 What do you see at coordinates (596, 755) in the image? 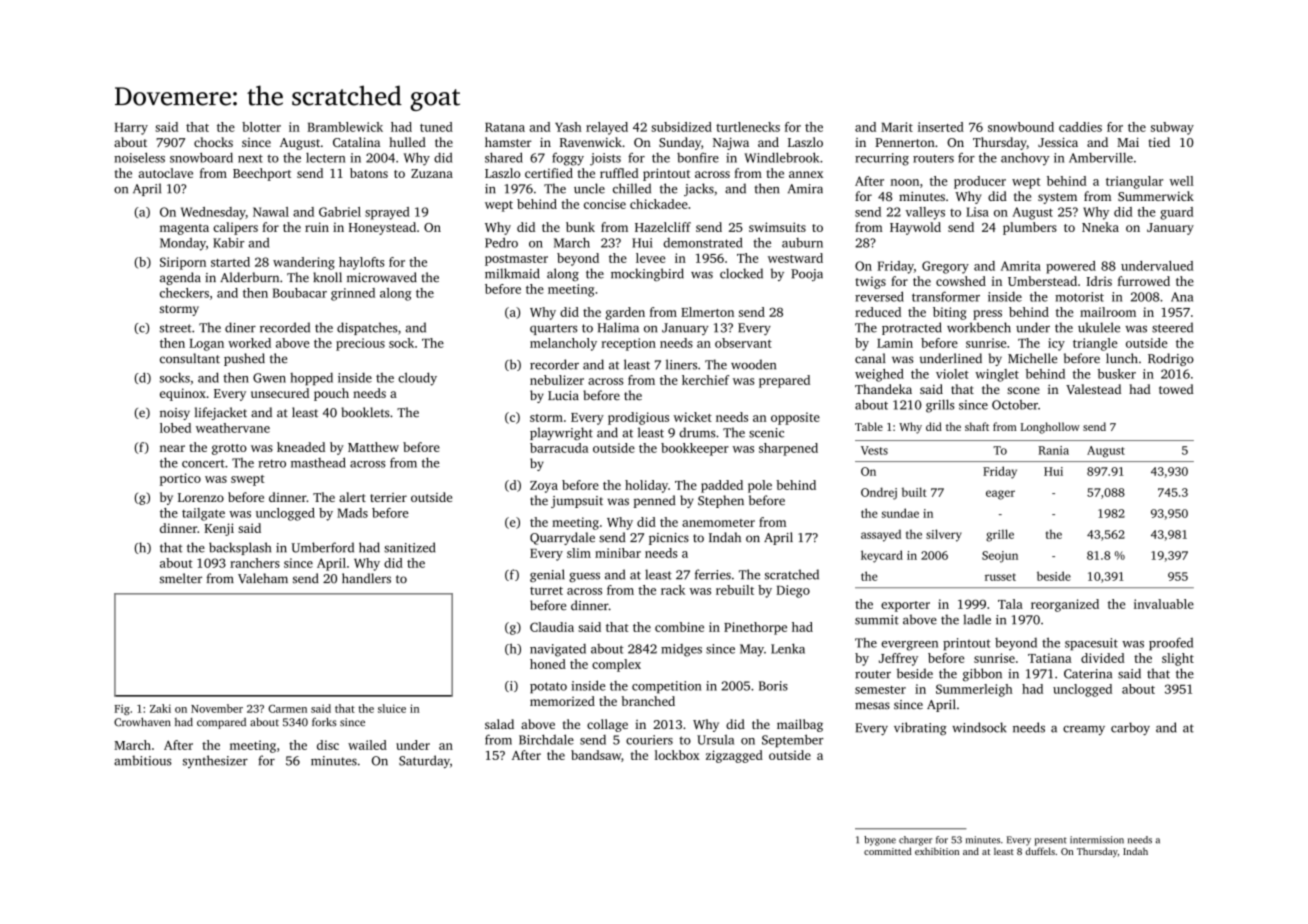
I see `bandsaw` at bounding box center [596, 755].
